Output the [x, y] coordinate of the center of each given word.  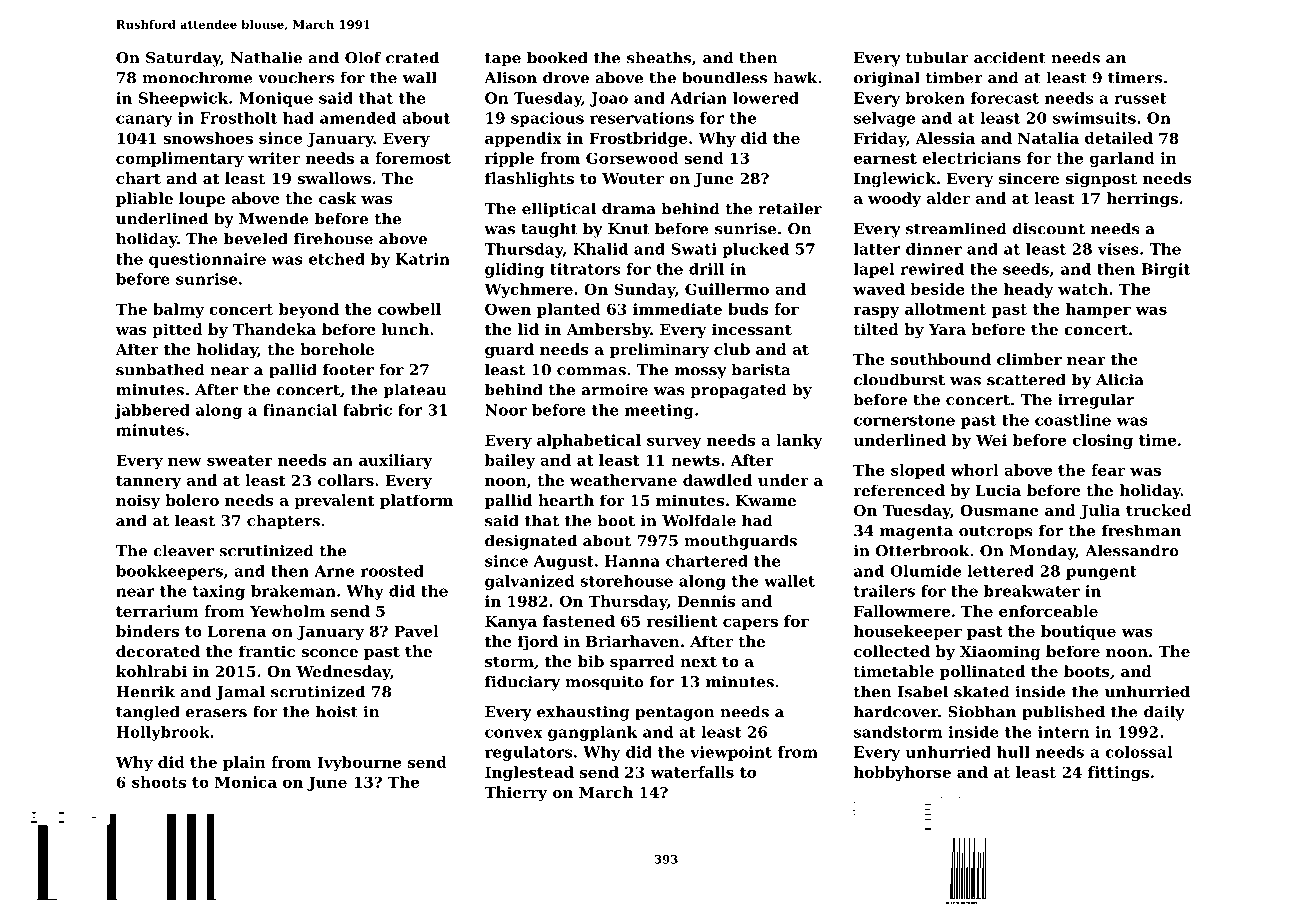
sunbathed [160, 369]
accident [1010, 57]
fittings [1118, 773]
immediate [677, 309]
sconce [329, 653]
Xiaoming [1000, 653]
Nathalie [266, 57]
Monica [246, 782]
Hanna [632, 561]
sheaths [659, 57]
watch [1083, 289]
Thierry [515, 794]
